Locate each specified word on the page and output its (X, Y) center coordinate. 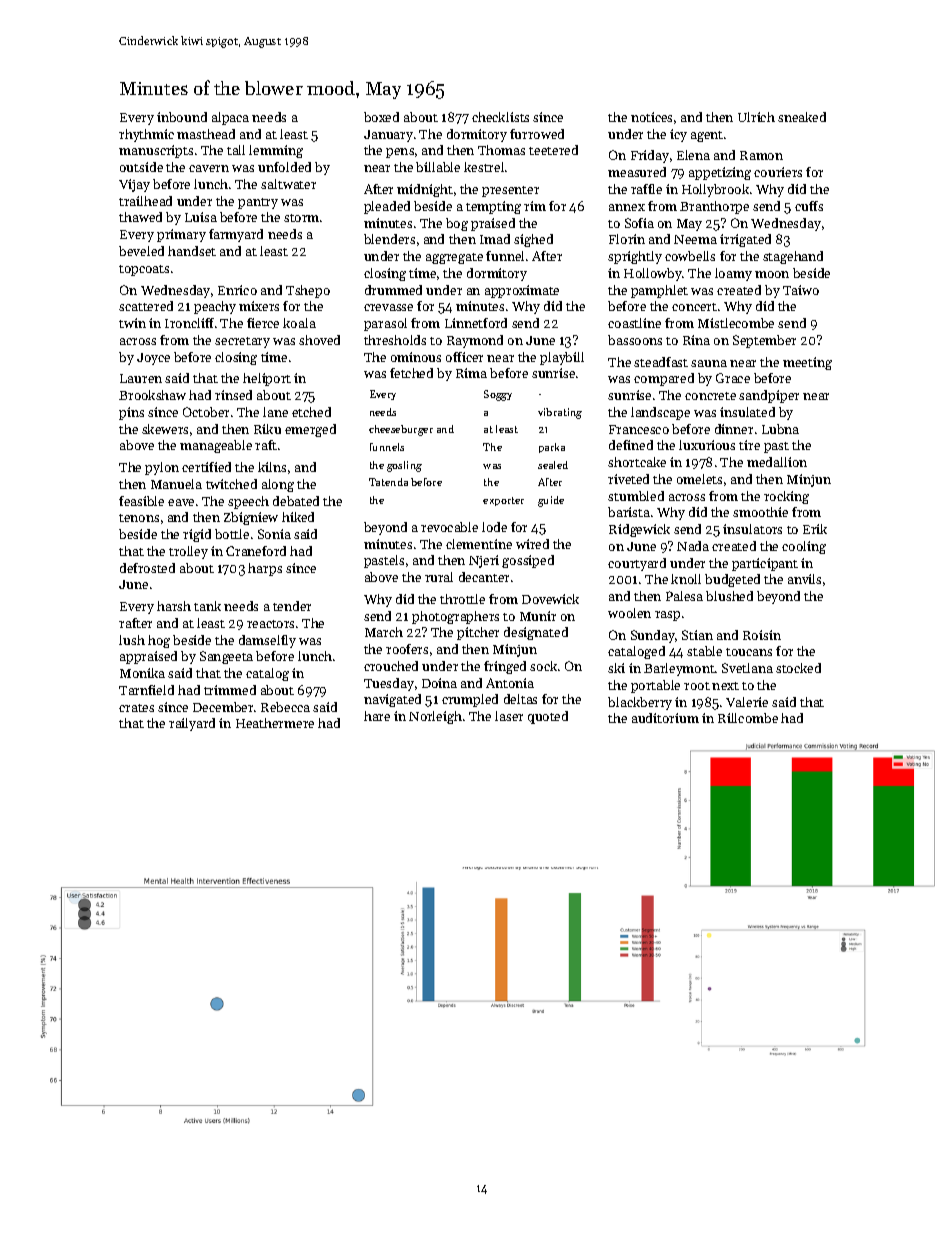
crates (136, 708)
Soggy (498, 395)
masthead (206, 134)
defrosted (147, 568)
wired (532, 544)
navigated (392, 700)
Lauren (141, 378)
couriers (778, 172)
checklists (500, 117)
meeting (807, 363)
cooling (804, 547)
